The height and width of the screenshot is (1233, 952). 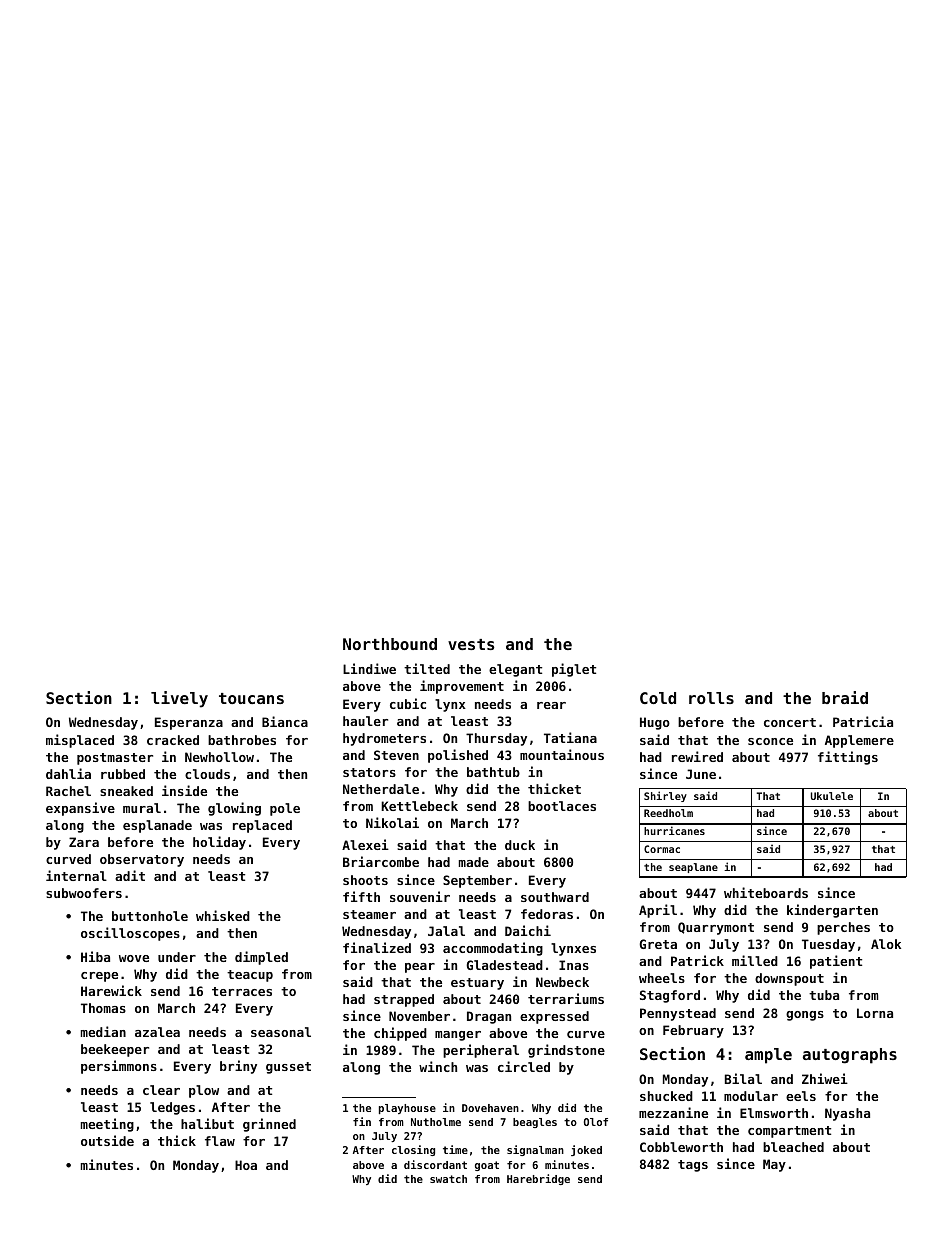 What do you see at coordinates (538, 1179) in the screenshot?
I see `Harebridge` at bounding box center [538, 1179].
